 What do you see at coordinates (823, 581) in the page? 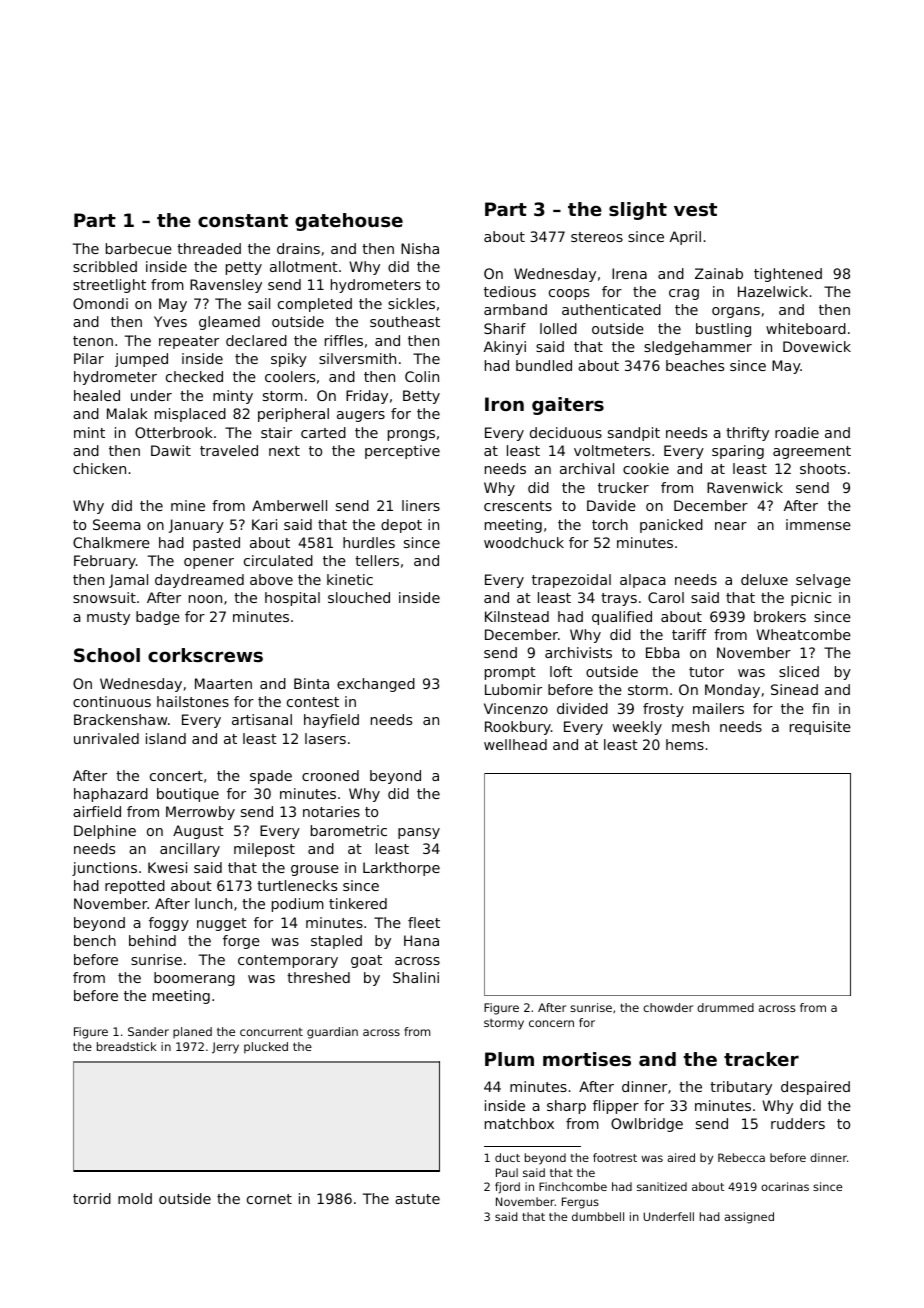
I see `selvage` at bounding box center [823, 581].
